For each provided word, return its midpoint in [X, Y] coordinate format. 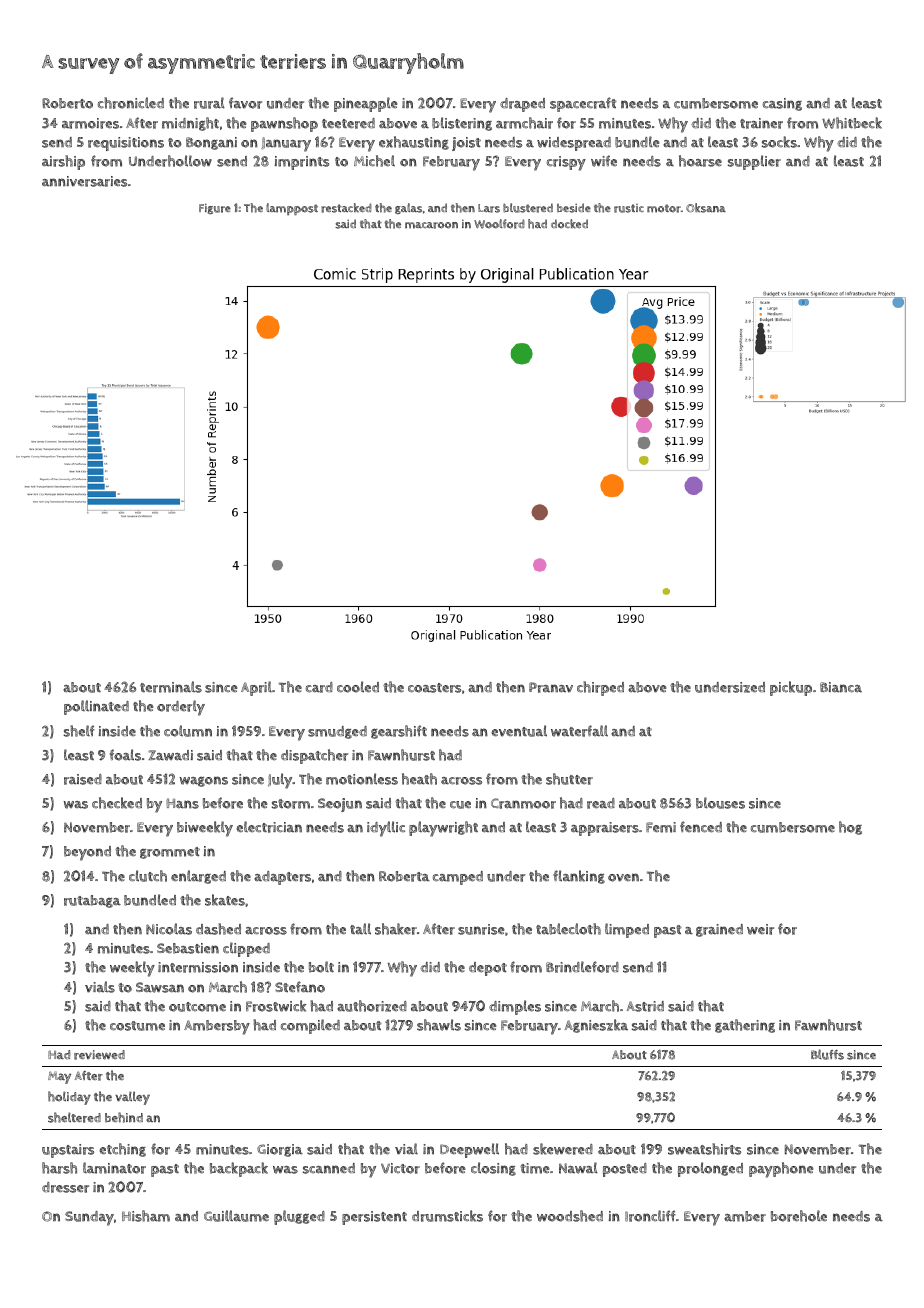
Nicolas [169, 929]
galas [408, 208]
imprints [302, 163]
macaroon [431, 225]
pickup [791, 688]
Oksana [706, 208]
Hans [182, 803]
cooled [358, 687]
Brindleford [582, 967]
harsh [59, 1168]
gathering [745, 1026]
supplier [754, 162]
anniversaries [84, 181]
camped [458, 878]
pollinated [96, 707]
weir [760, 929]
